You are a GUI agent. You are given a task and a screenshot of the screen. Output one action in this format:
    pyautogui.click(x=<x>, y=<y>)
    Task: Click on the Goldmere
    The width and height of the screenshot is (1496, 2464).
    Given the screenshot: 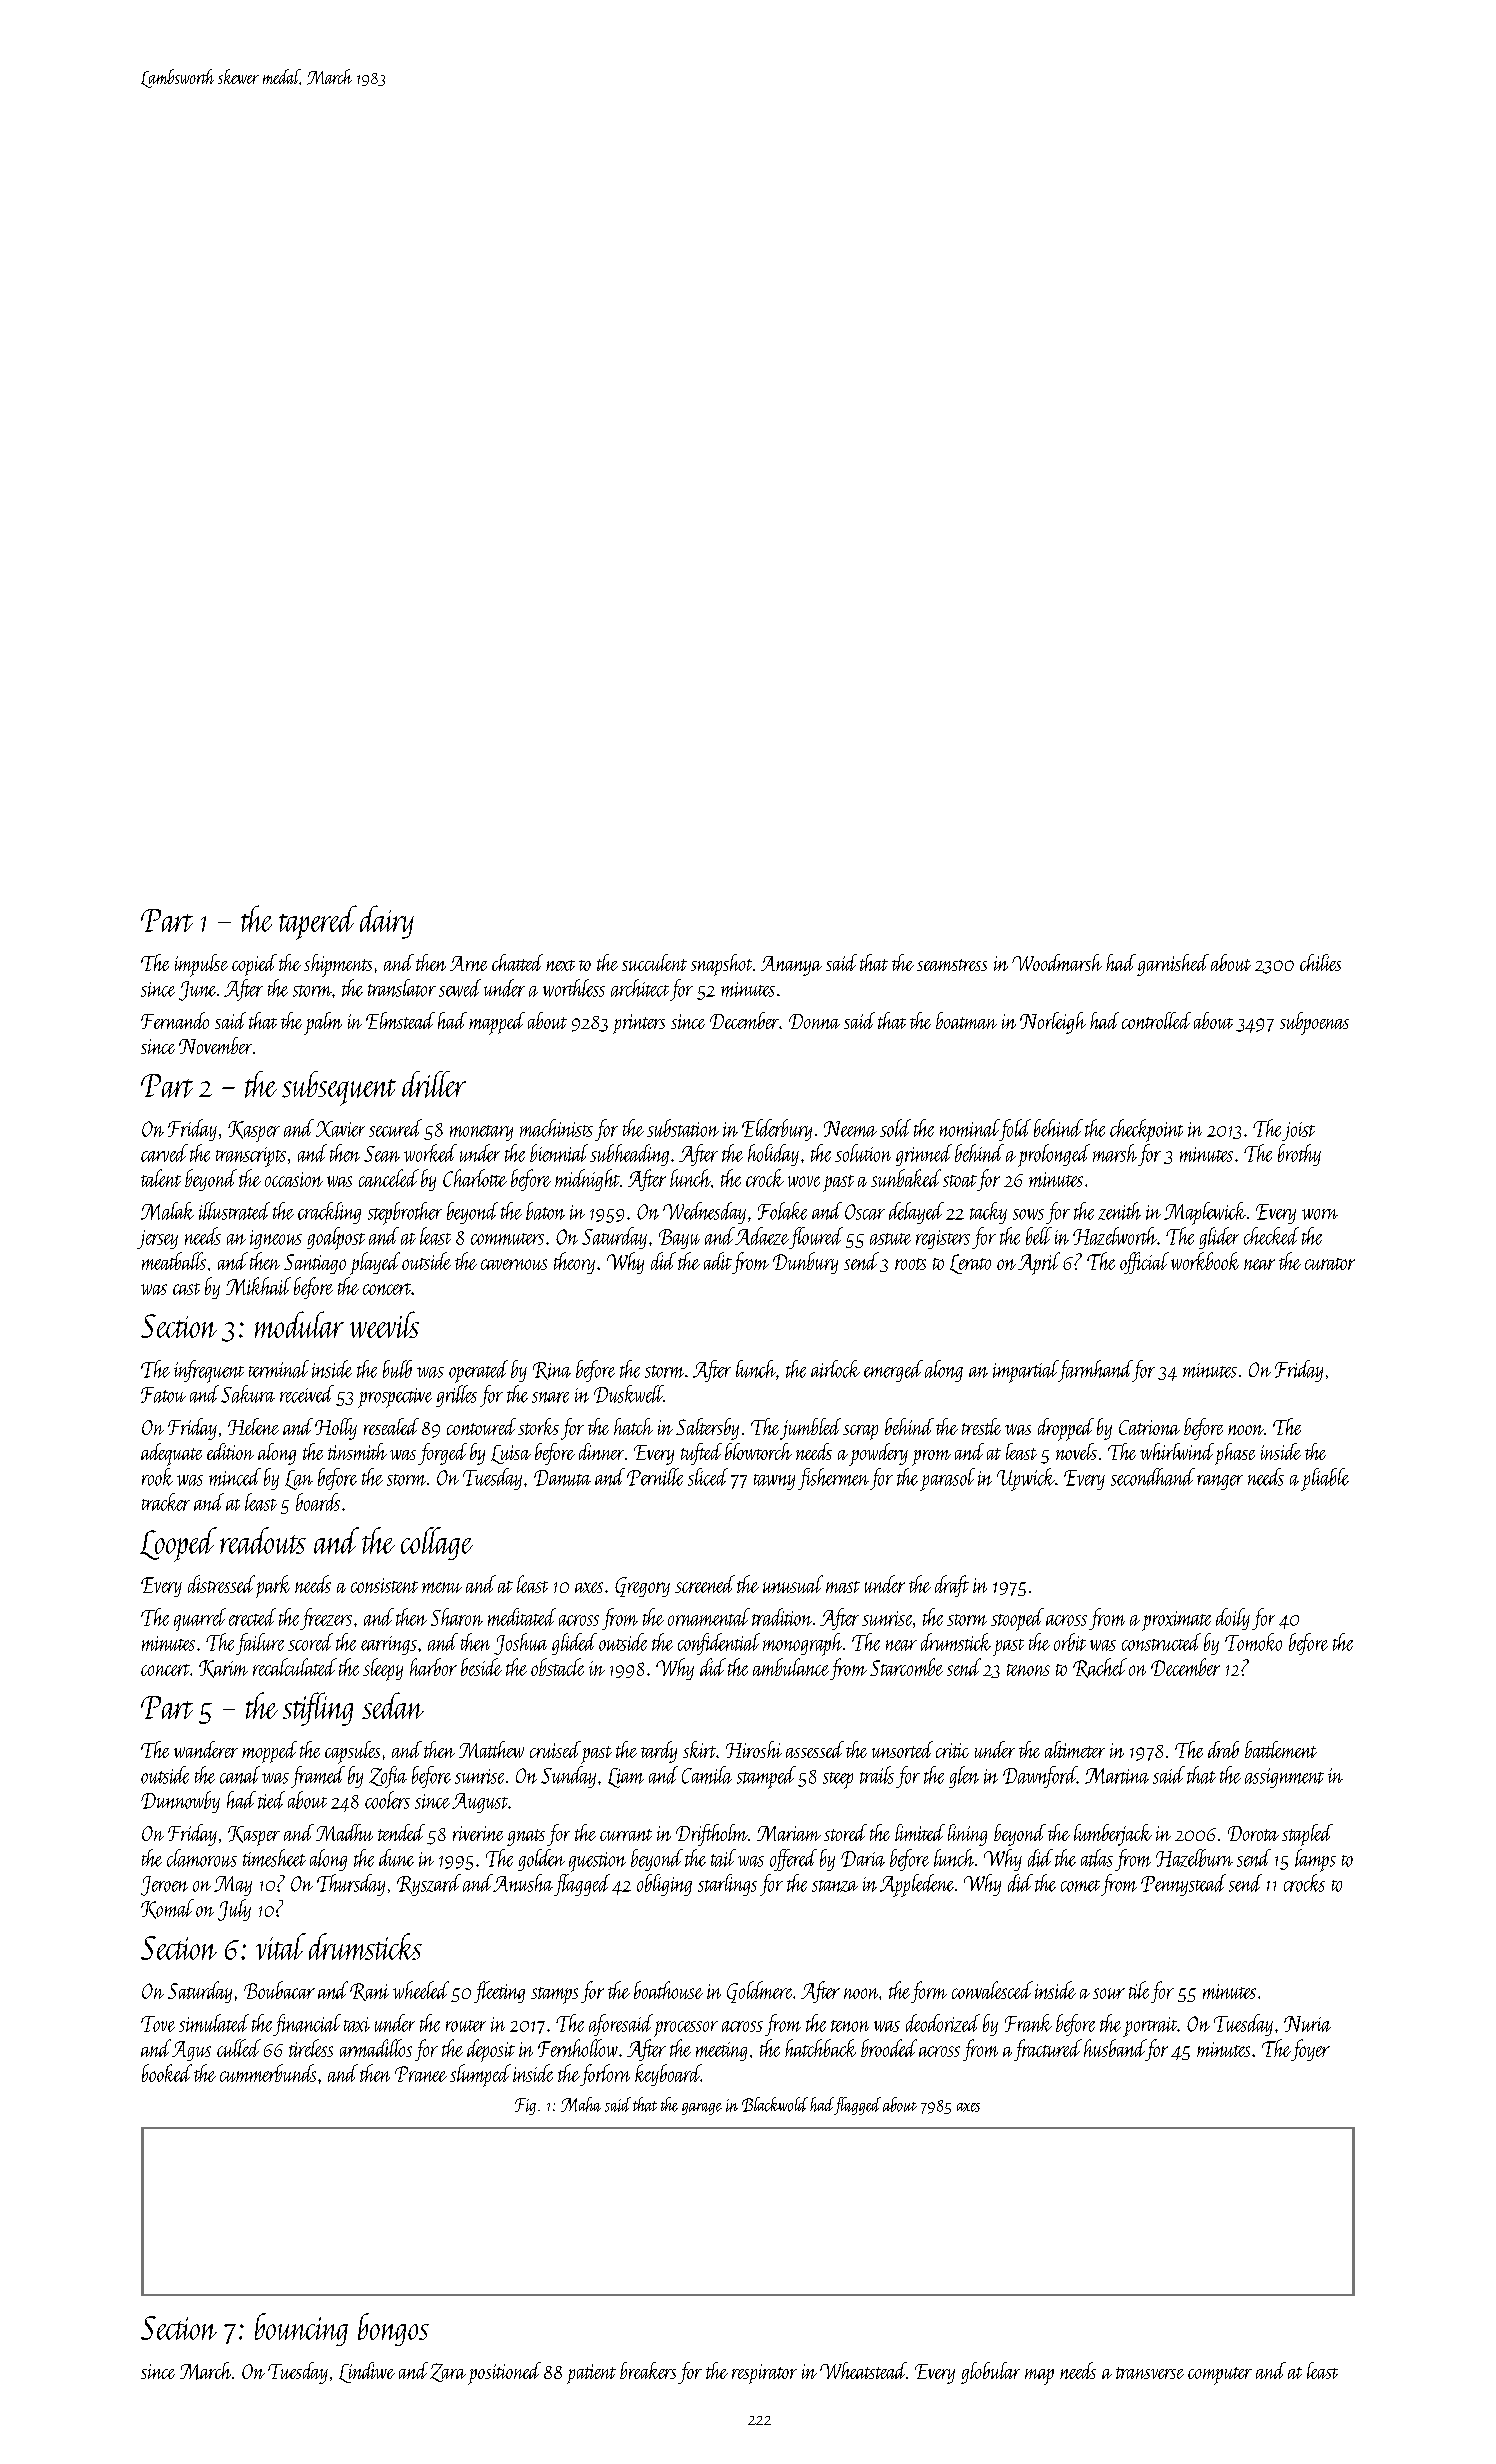 What is the action you would take?
    pyautogui.click(x=759, y=1992)
